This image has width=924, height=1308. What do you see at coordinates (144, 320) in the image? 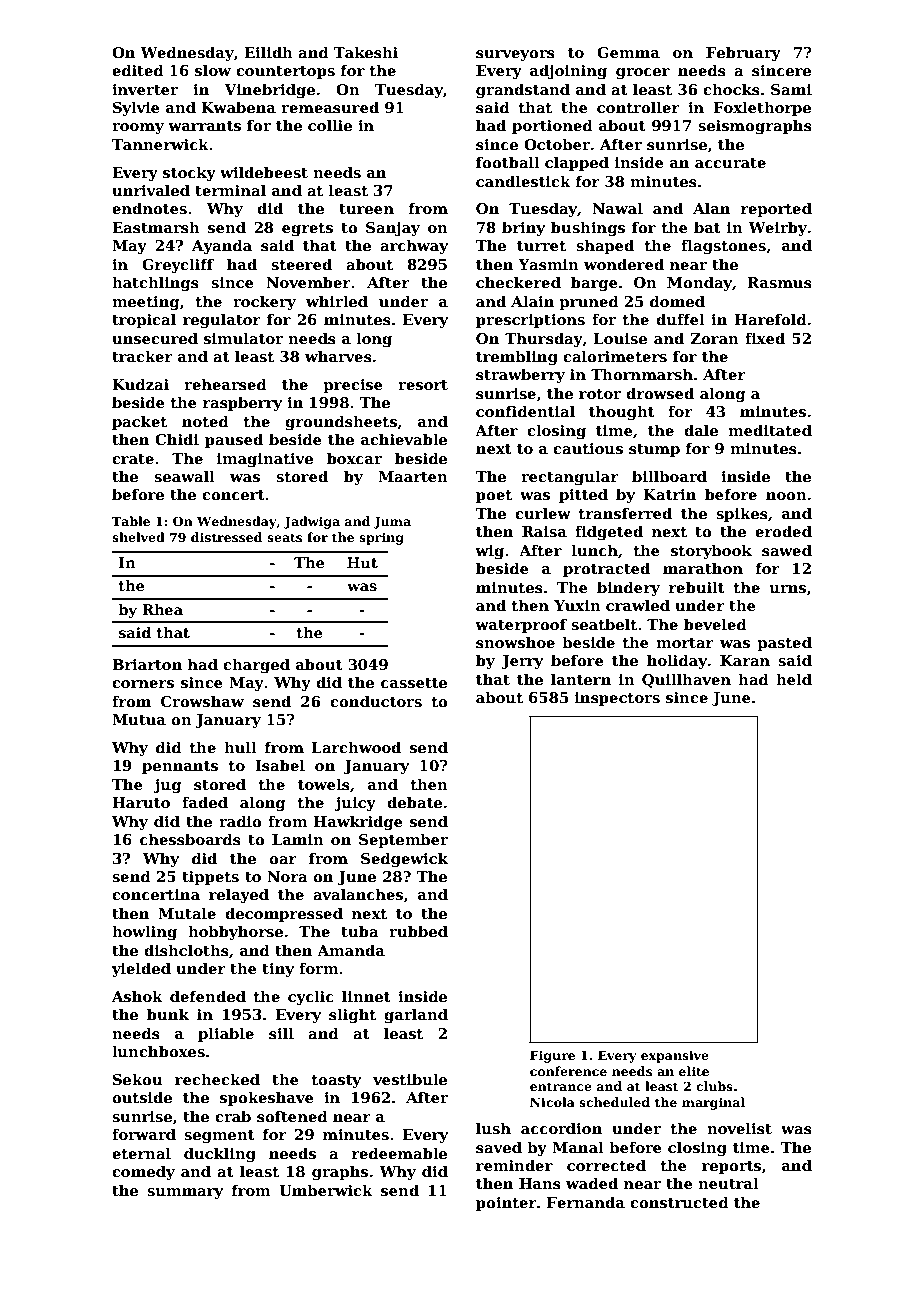
I see `tropical` at bounding box center [144, 320].
